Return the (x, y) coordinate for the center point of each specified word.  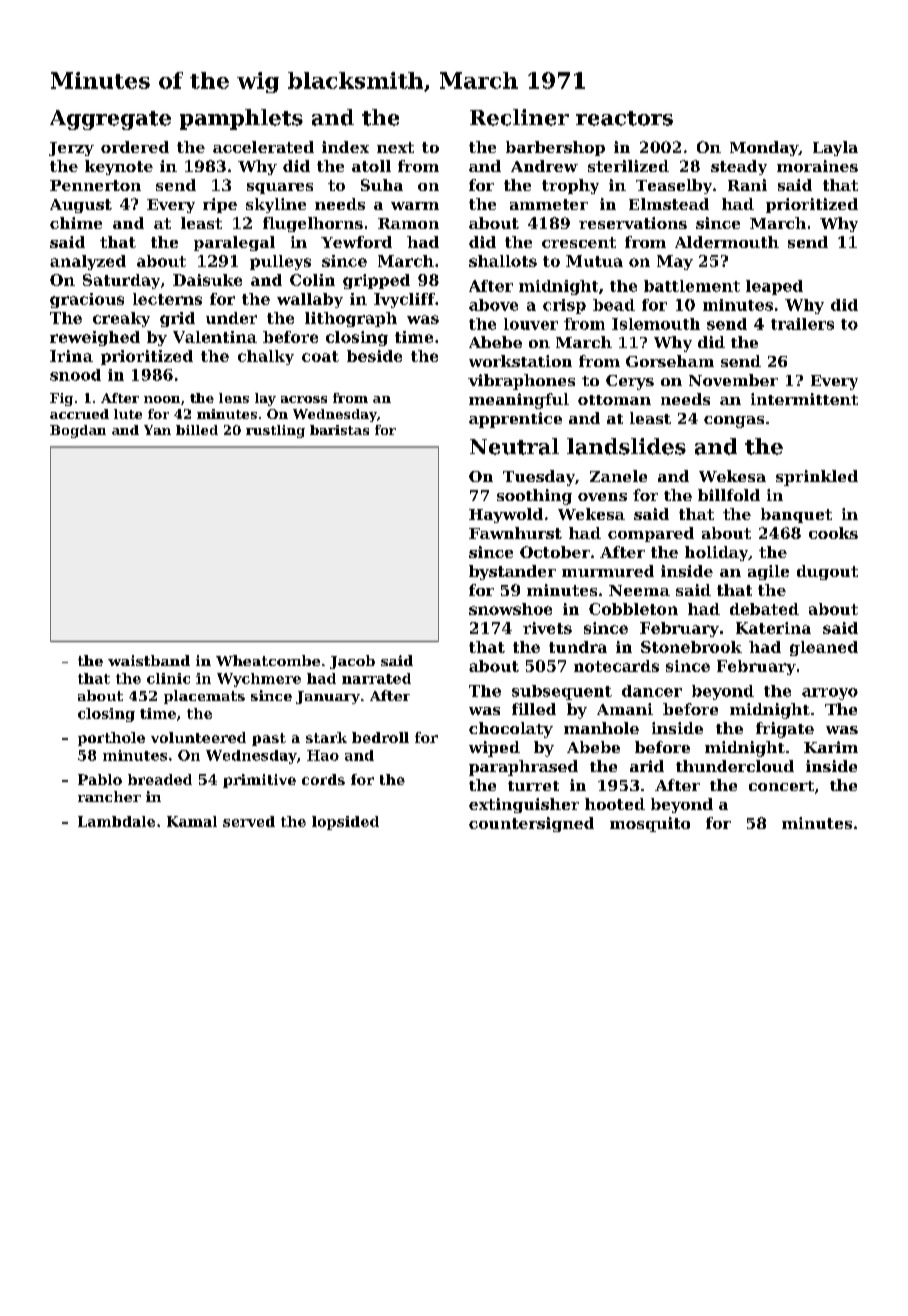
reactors (624, 118)
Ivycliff (404, 300)
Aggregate (110, 120)
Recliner (519, 117)
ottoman (614, 400)
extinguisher (524, 805)
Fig (61, 399)
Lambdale (116, 821)
